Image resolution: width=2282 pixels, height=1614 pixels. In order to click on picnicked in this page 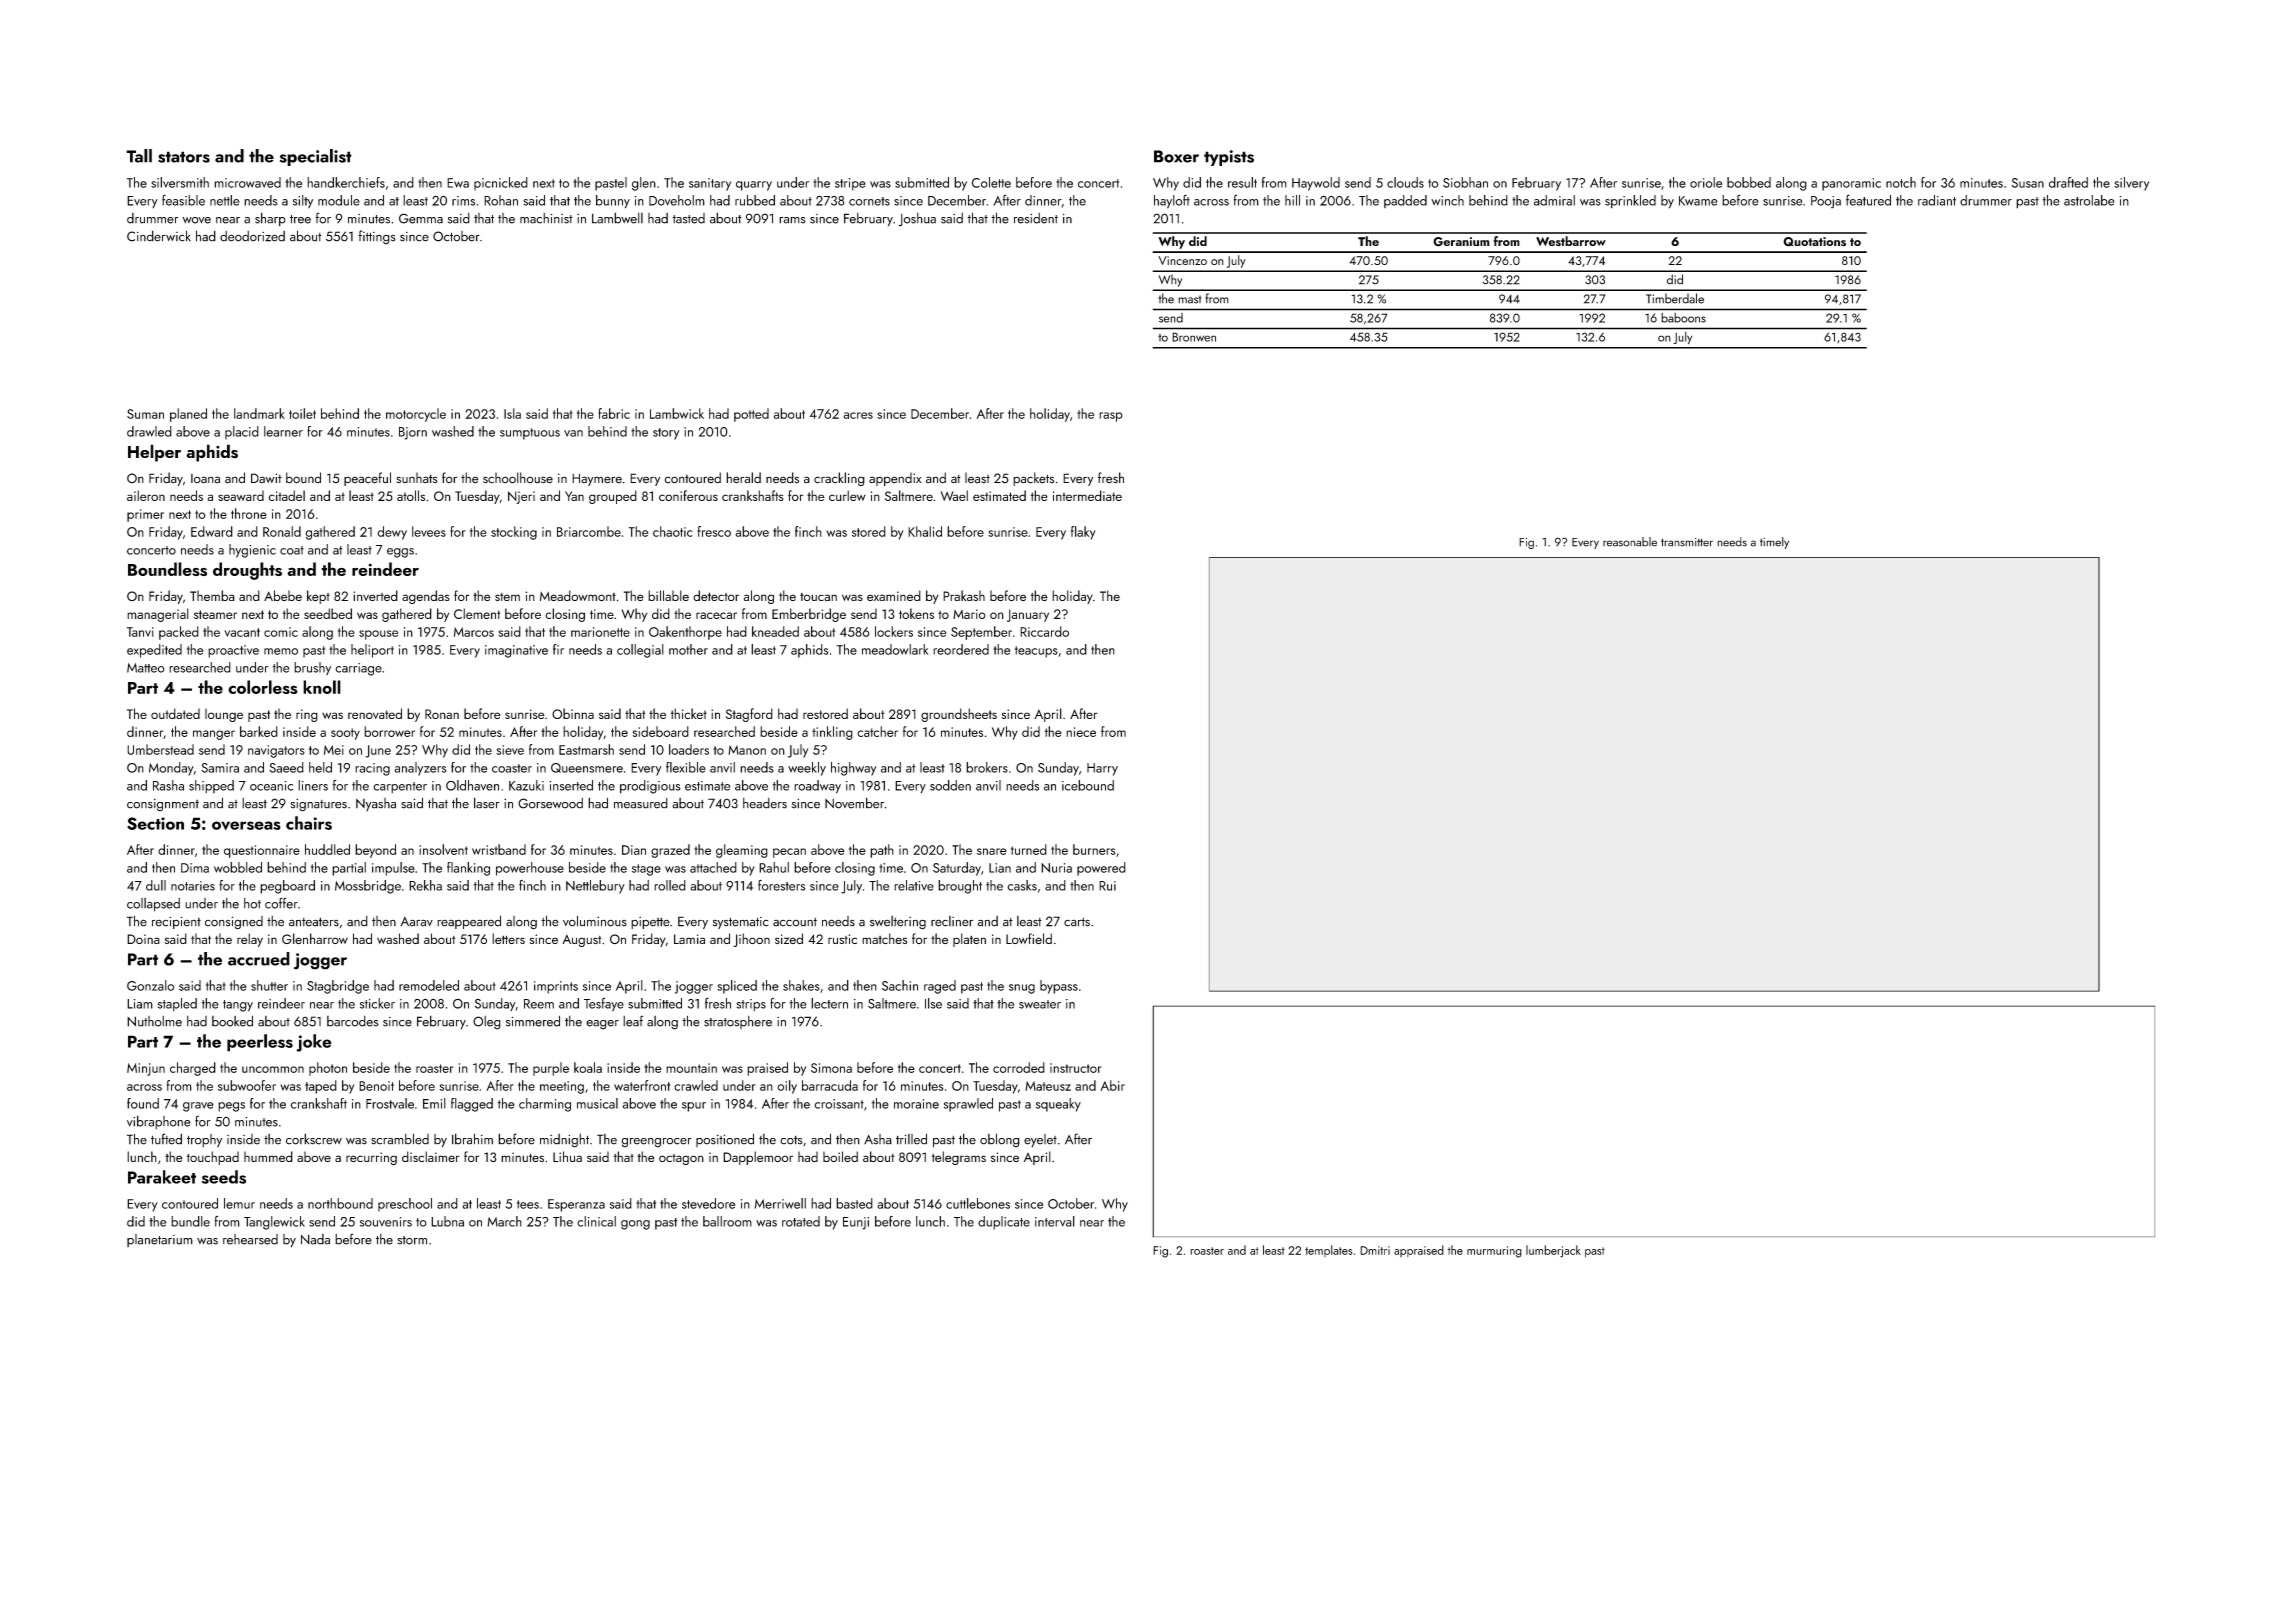, I will do `click(501, 184)`.
